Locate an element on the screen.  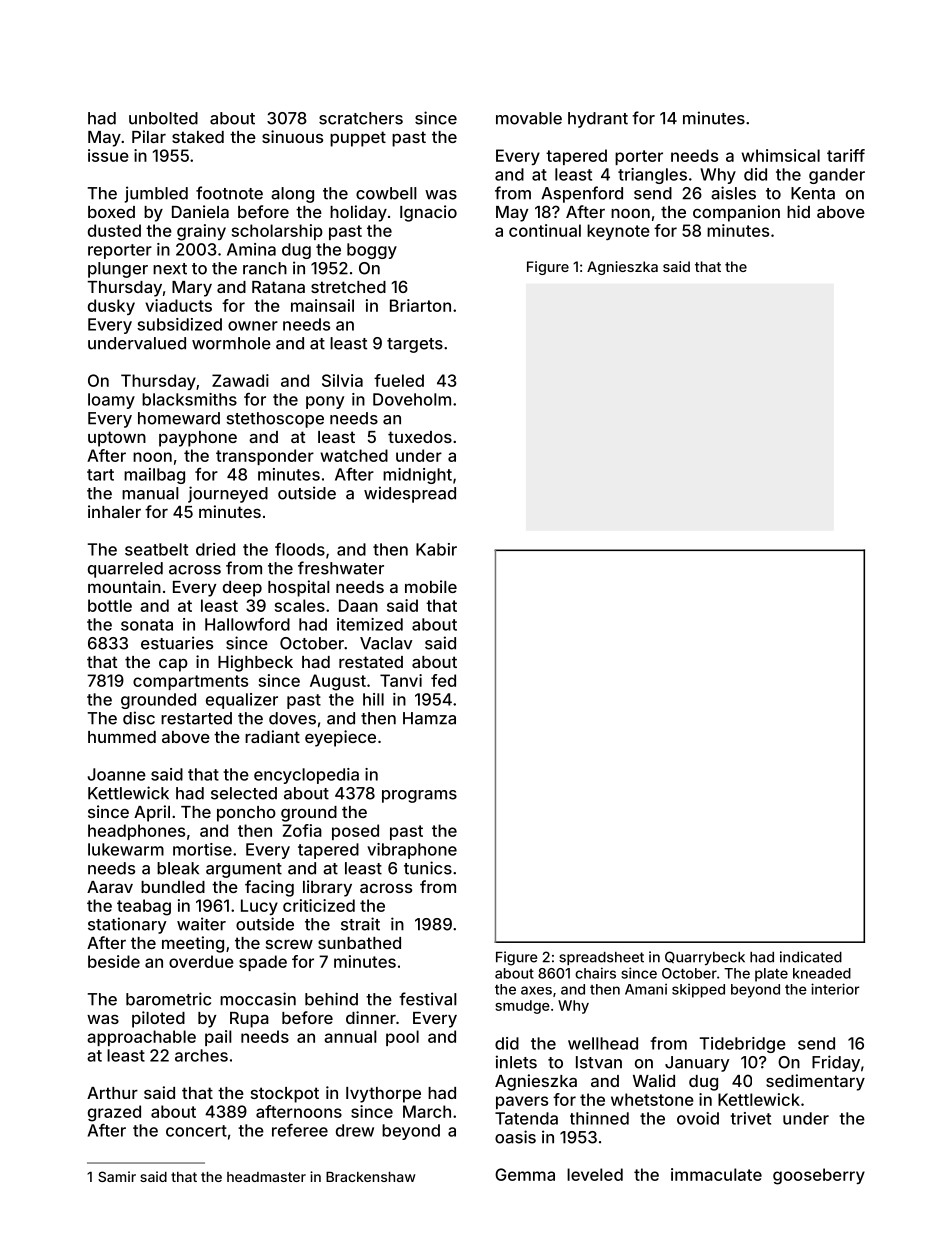
hummed is located at coordinates (122, 737).
